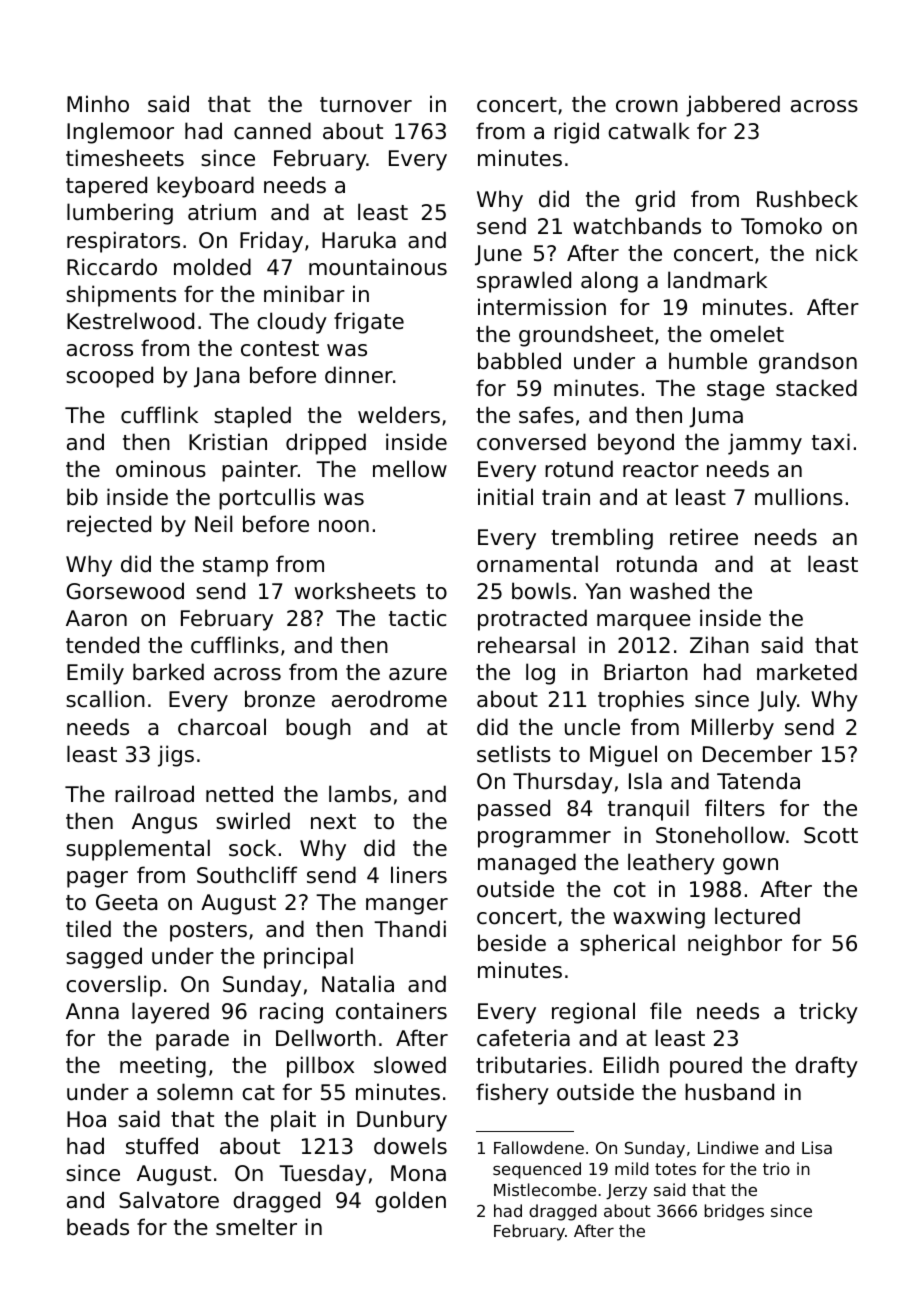 The height and width of the screenshot is (1311, 924). What do you see at coordinates (799, 497) in the screenshot?
I see `mullions` at bounding box center [799, 497].
